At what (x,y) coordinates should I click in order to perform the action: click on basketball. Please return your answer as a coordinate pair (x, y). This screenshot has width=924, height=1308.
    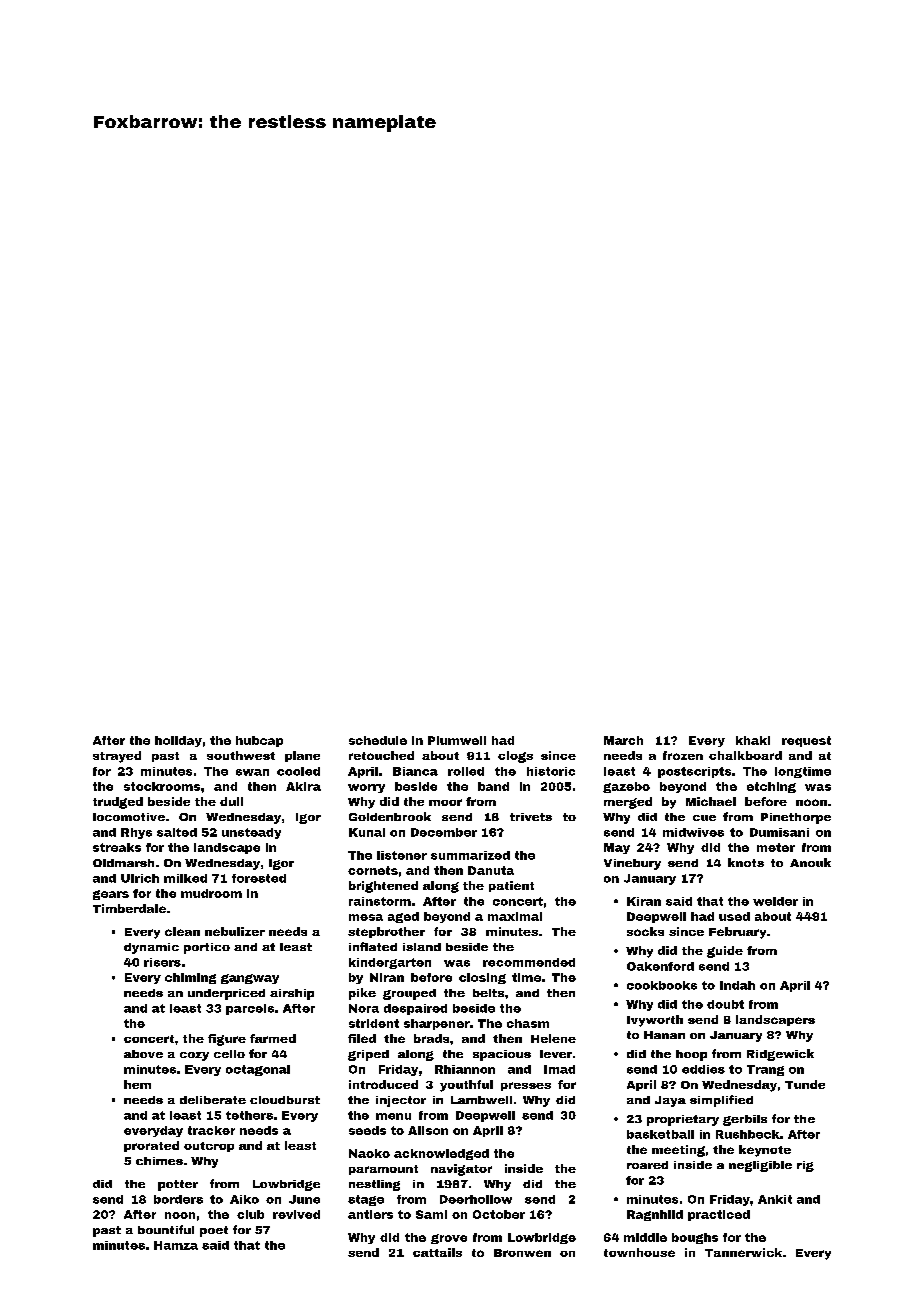
    Looking at the image, I should click on (660, 1134).
